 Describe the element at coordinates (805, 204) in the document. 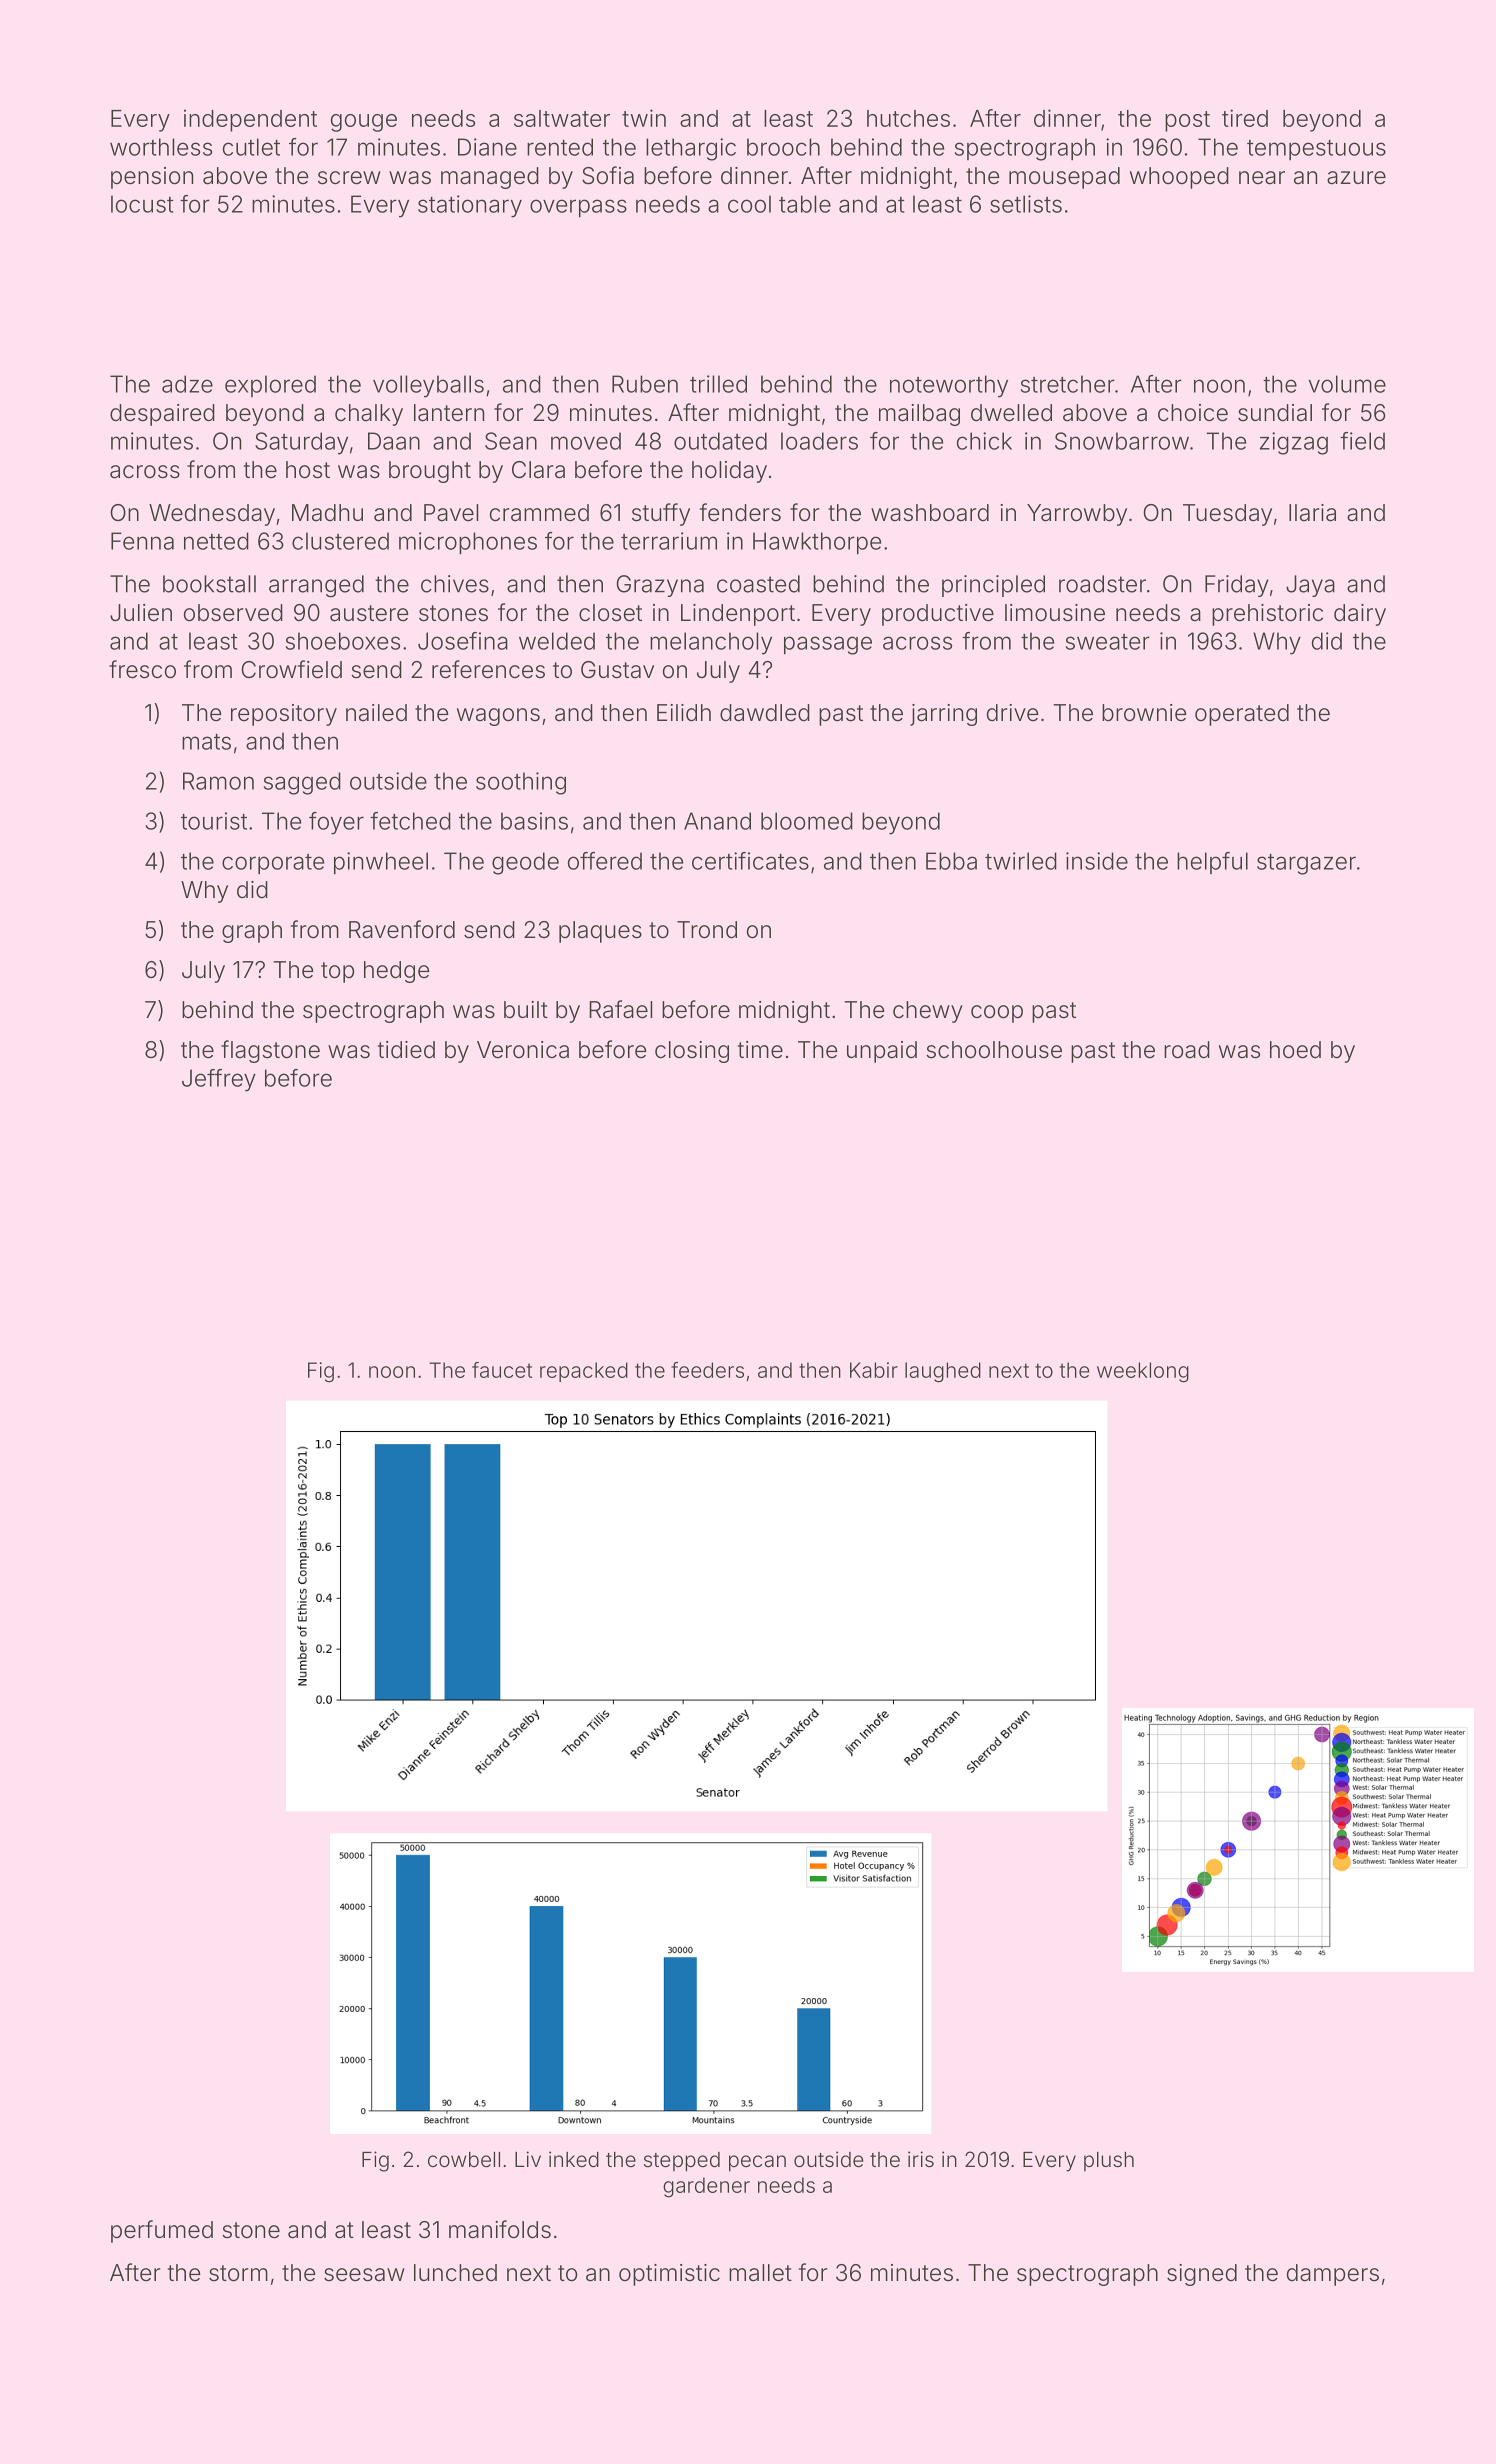

I see `table` at that location.
